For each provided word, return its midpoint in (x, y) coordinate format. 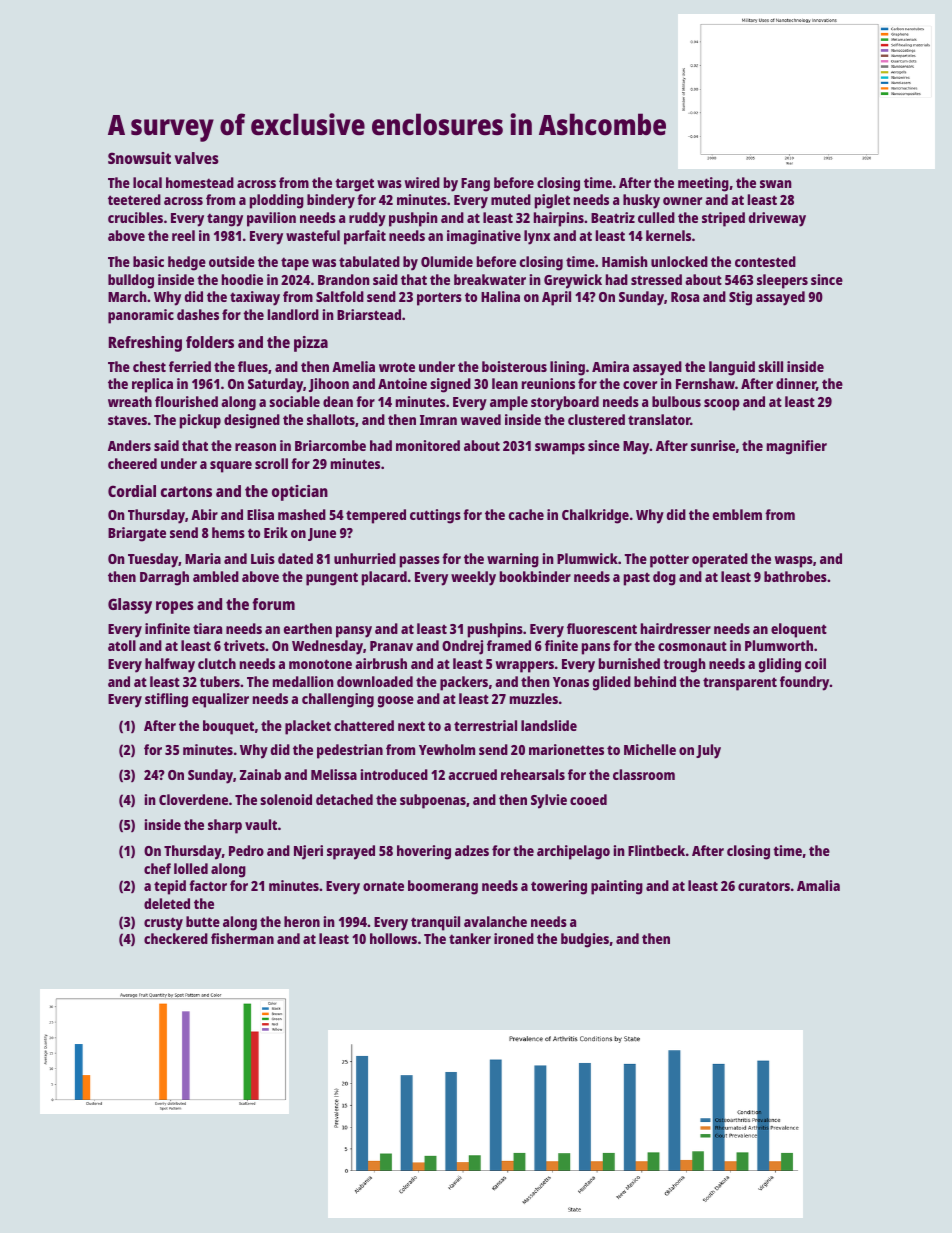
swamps (560, 449)
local (147, 182)
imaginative (484, 237)
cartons (186, 491)
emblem (737, 514)
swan (776, 184)
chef (157, 868)
